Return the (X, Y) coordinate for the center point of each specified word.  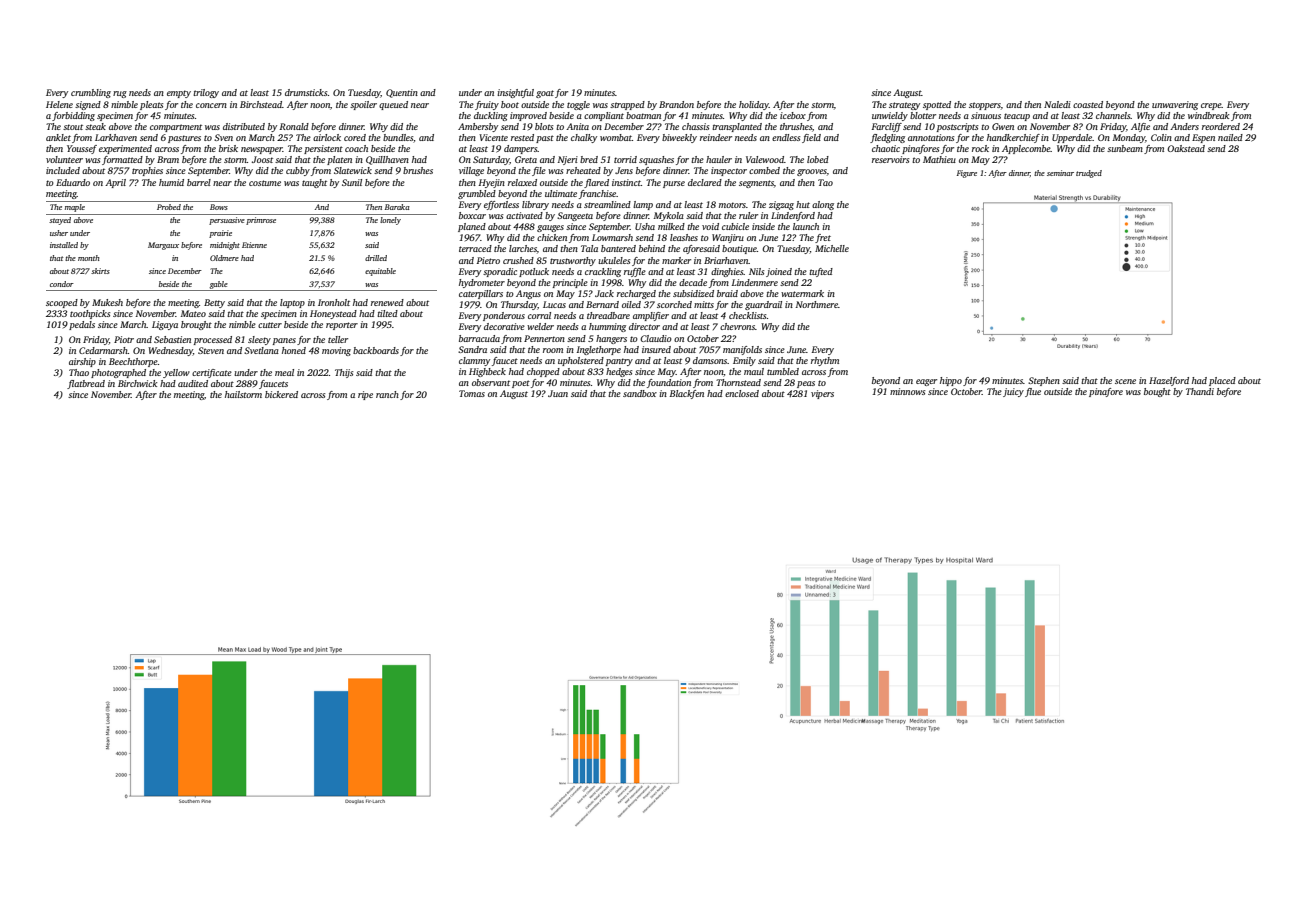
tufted (821, 272)
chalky (584, 138)
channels (1113, 115)
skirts (100, 271)
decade (693, 282)
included (63, 170)
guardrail (763, 305)
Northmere (817, 304)
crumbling (91, 93)
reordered (1221, 126)
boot (510, 104)
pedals (82, 325)
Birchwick (137, 383)
